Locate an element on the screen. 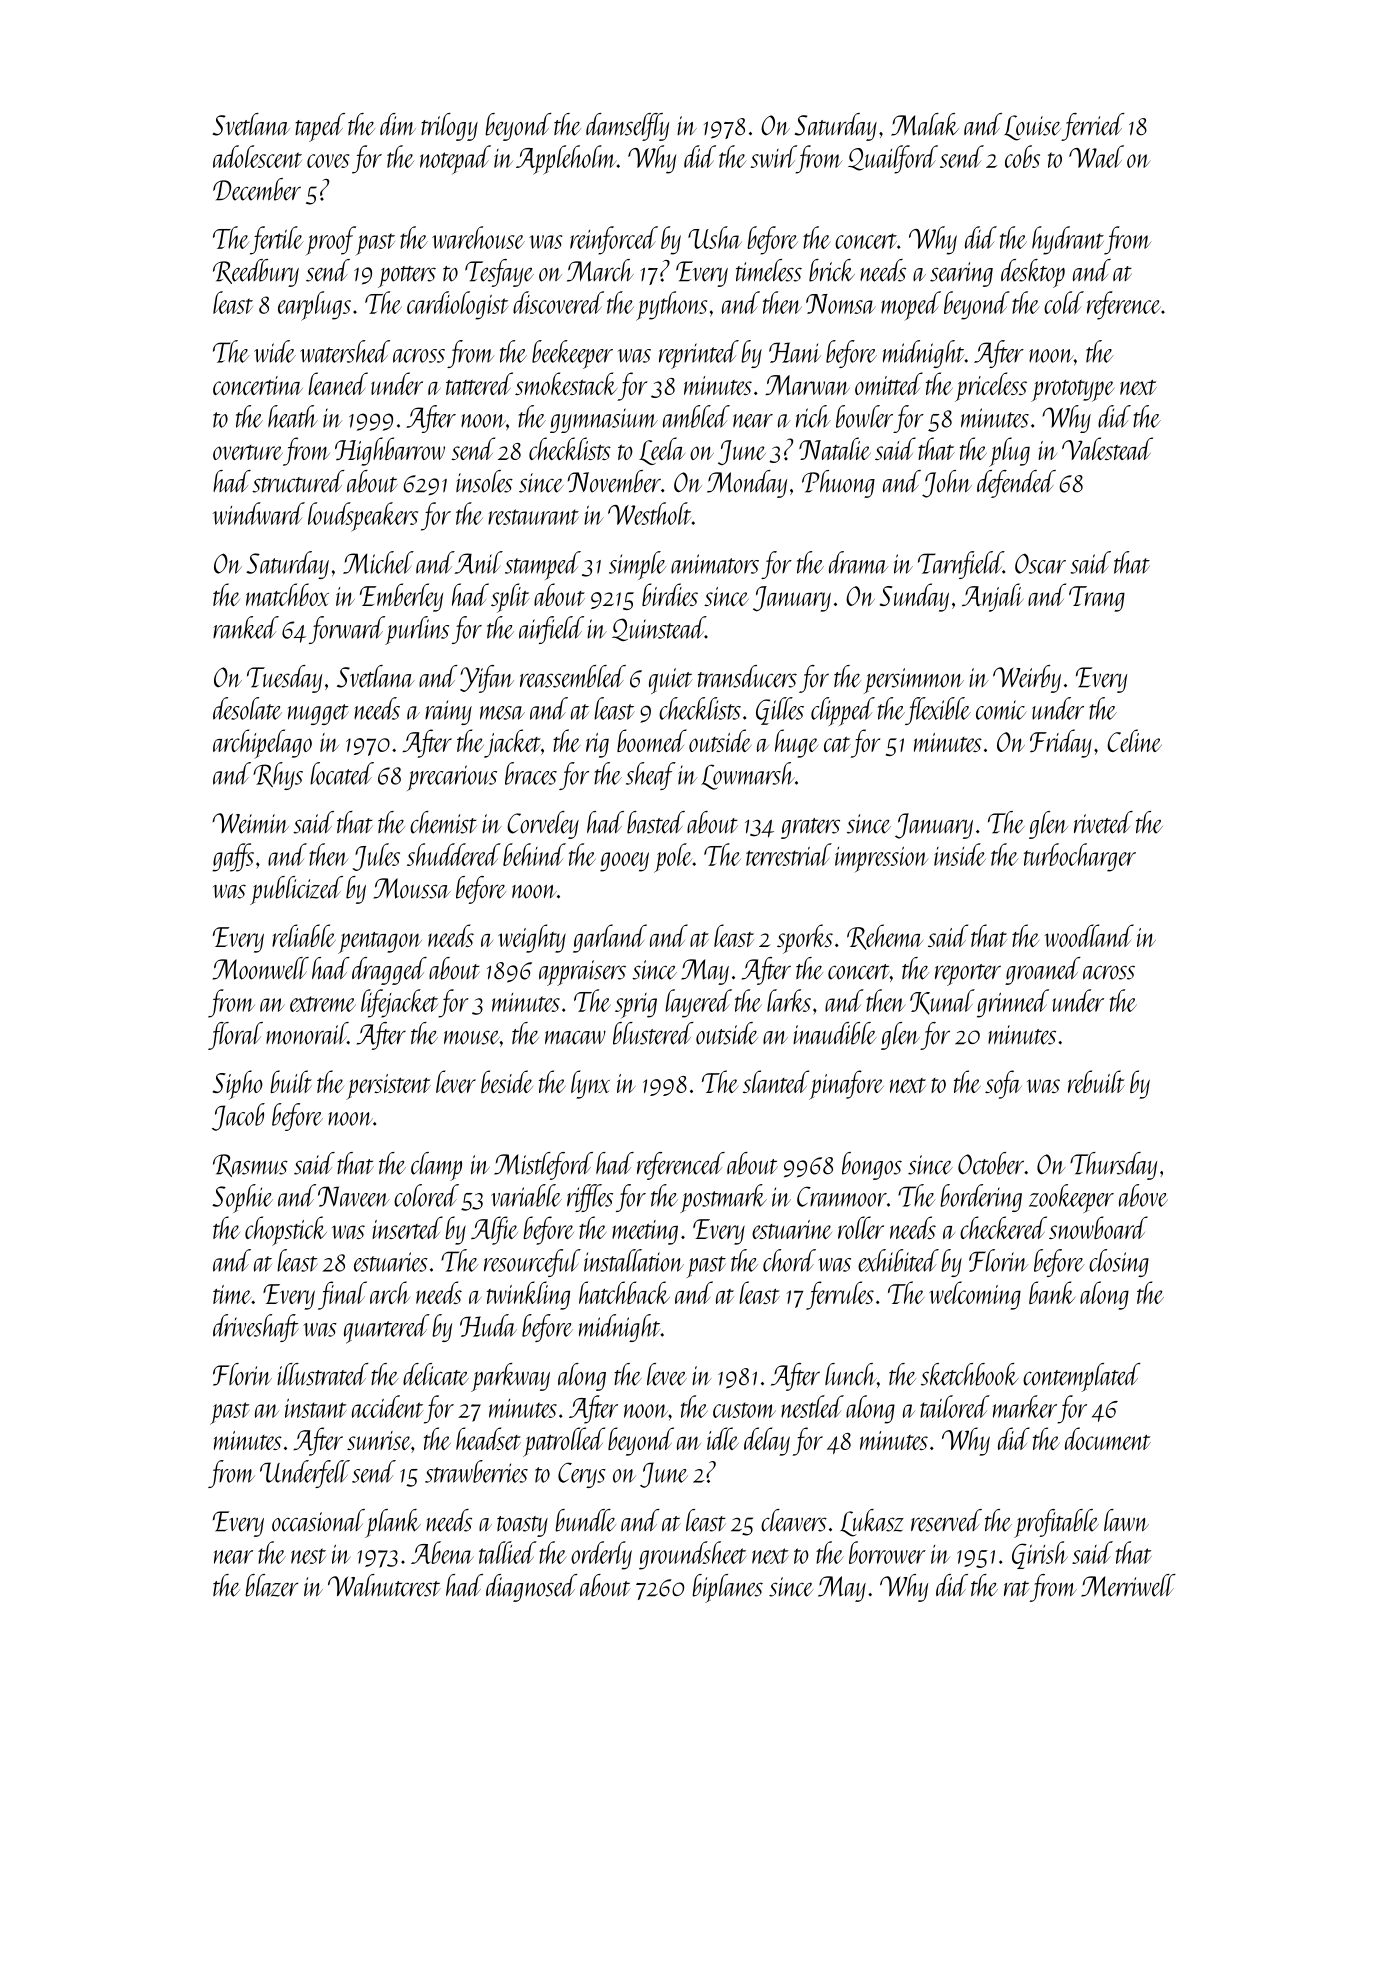 This screenshot has height=1969, width=1386. adolescent is located at coordinates (257, 156).
